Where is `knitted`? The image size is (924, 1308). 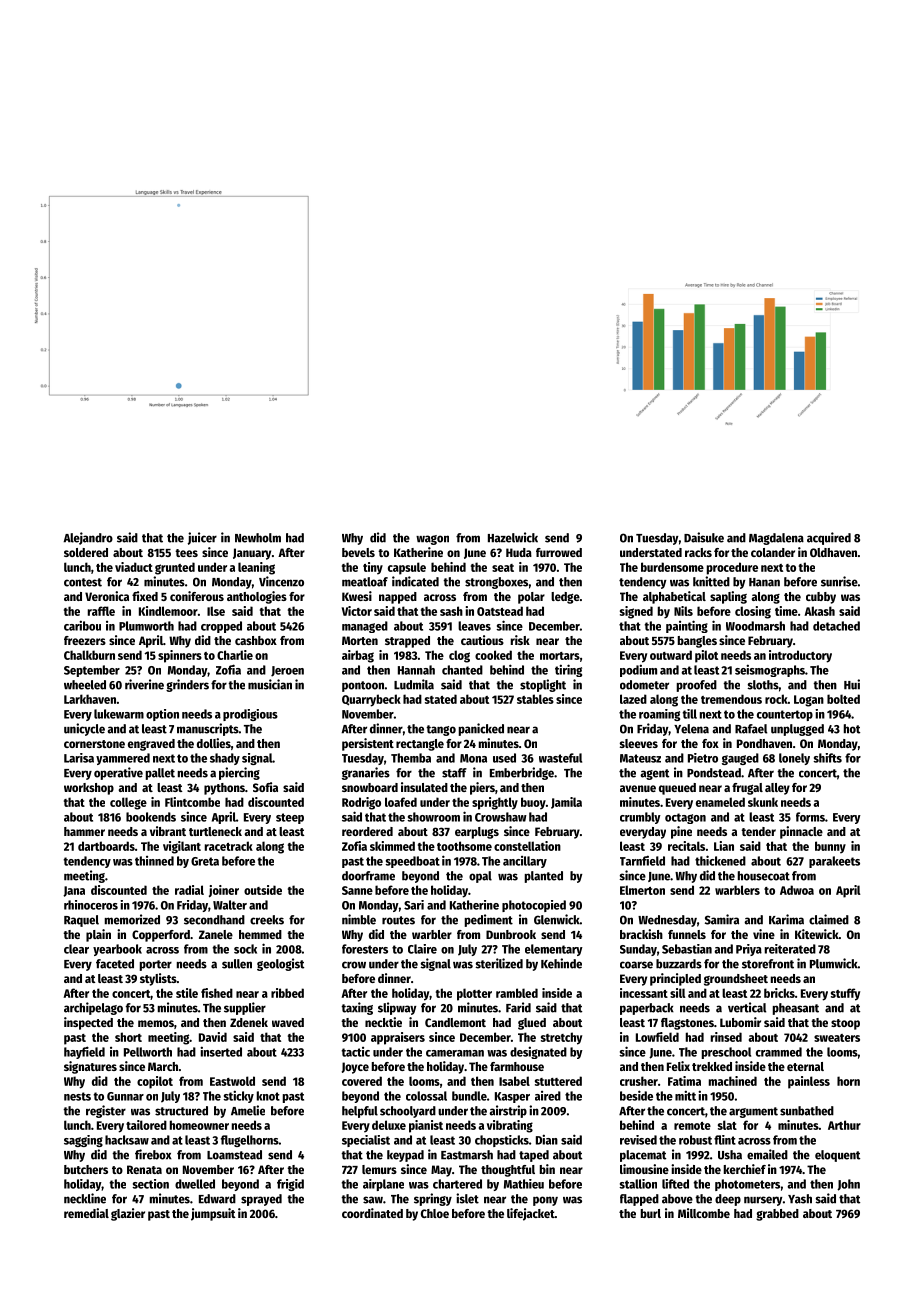
knitted is located at coordinates (711, 581).
